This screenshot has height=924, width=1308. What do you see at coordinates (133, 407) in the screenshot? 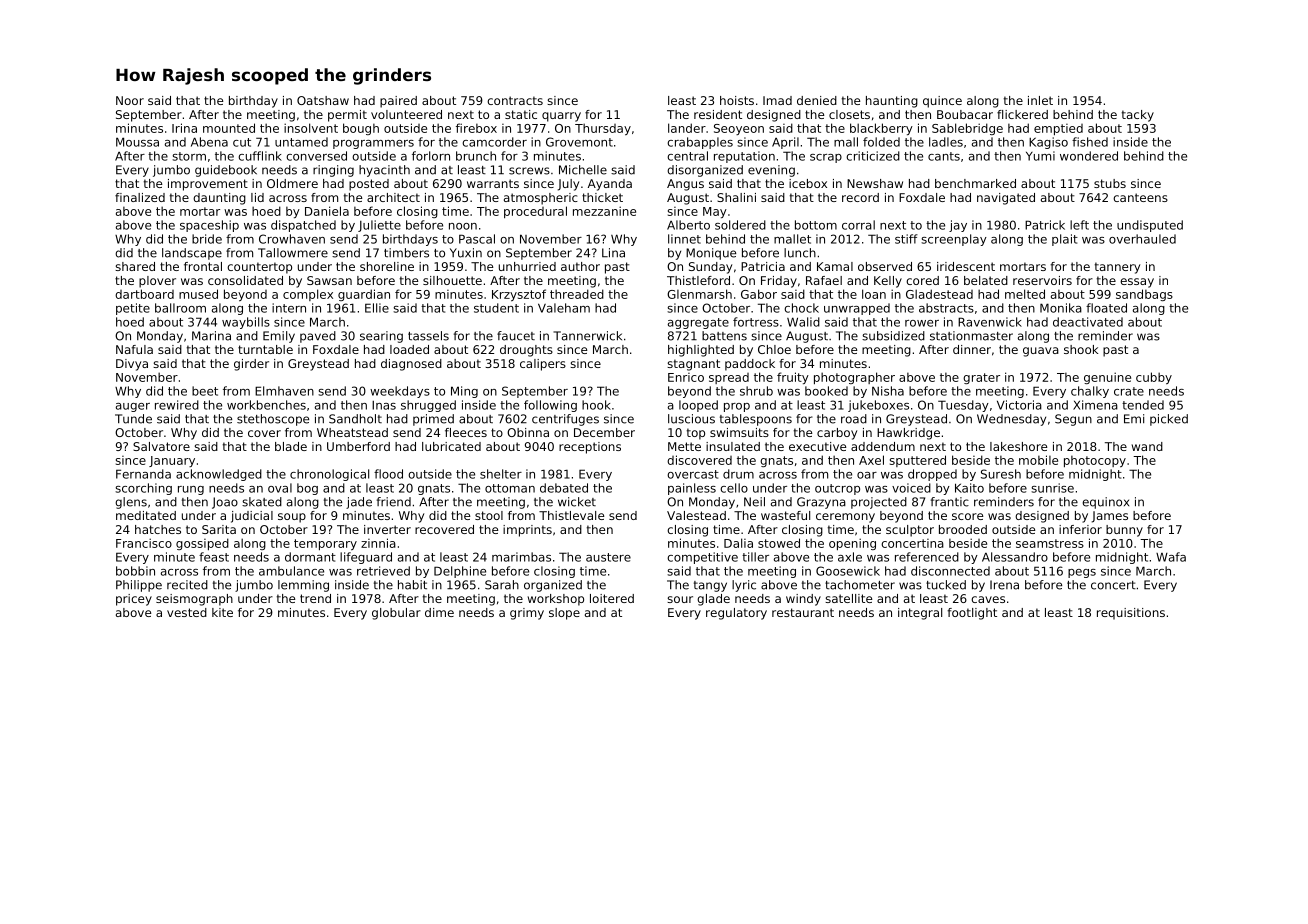
I see `auger` at bounding box center [133, 407].
